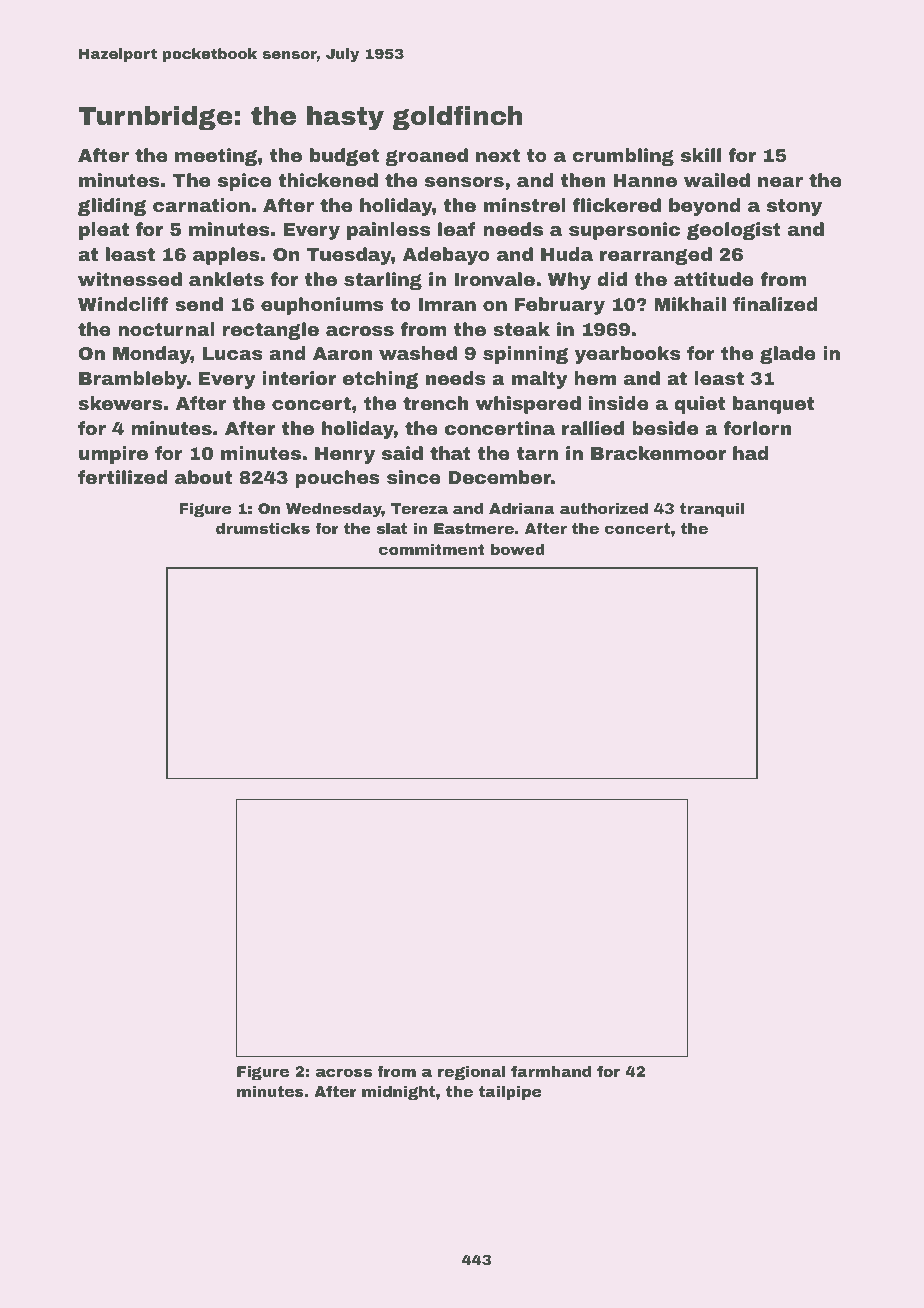  I want to click on meeting, so click(216, 157).
